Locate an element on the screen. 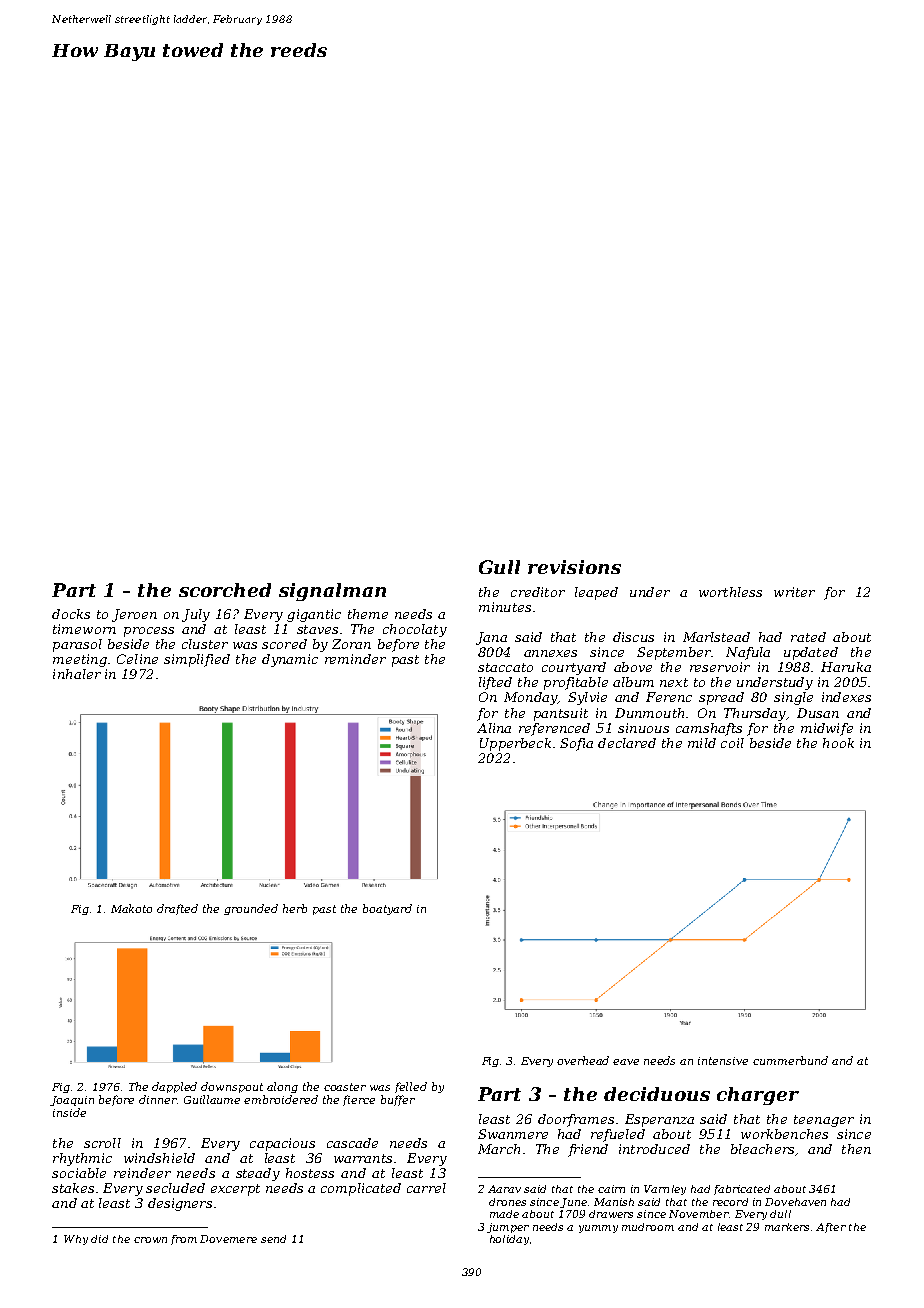 The image size is (924, 1308). secluded is located at coordinates (175, 1188).
